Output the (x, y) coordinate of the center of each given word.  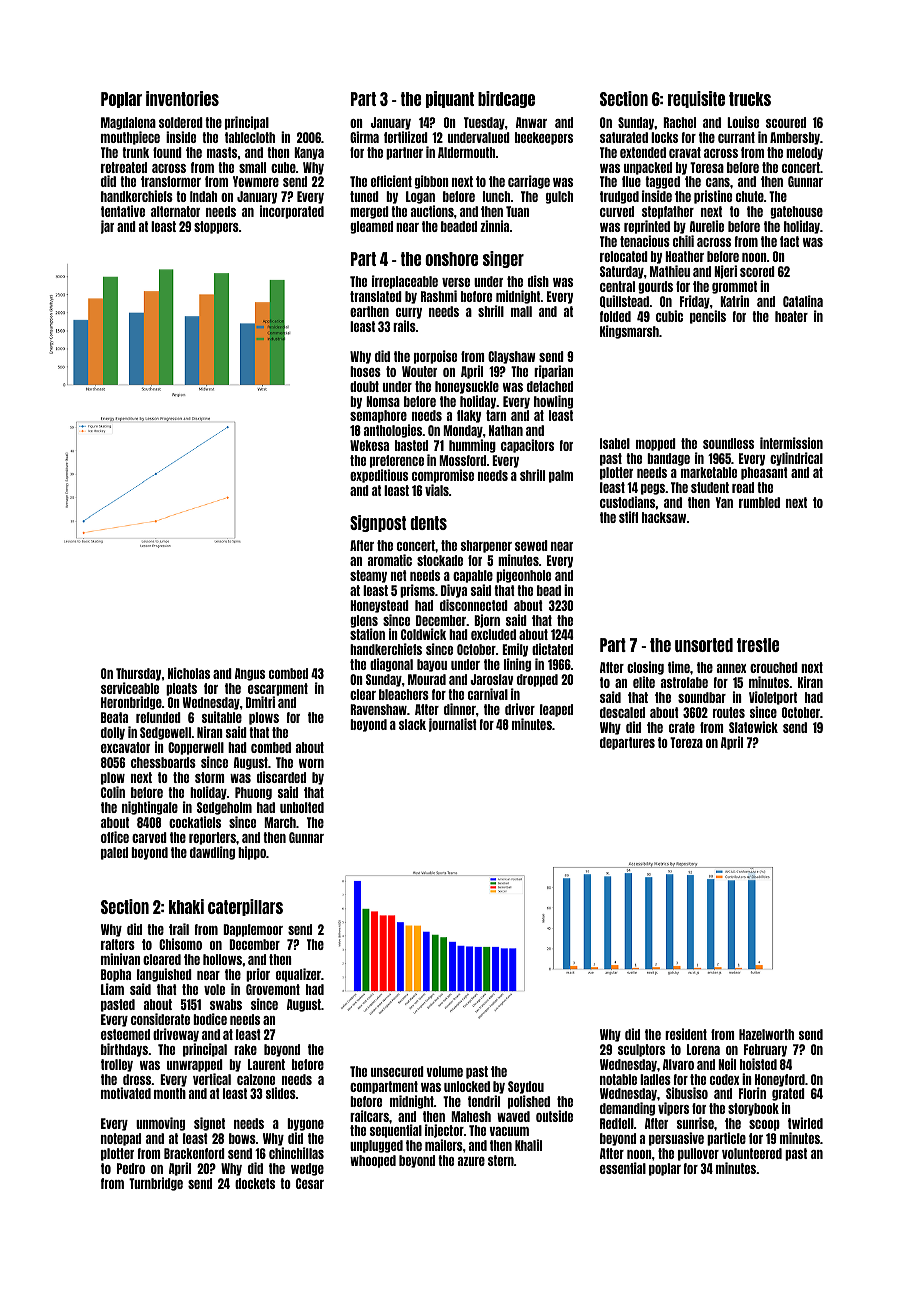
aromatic (390, 560)
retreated (124, 167)
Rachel (679, 122)
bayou (432, 665)
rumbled (759, 502)
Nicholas (189, 673)
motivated (126, 1093)
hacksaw (664, 517)
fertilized (406, 137)
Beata (114, 717)
